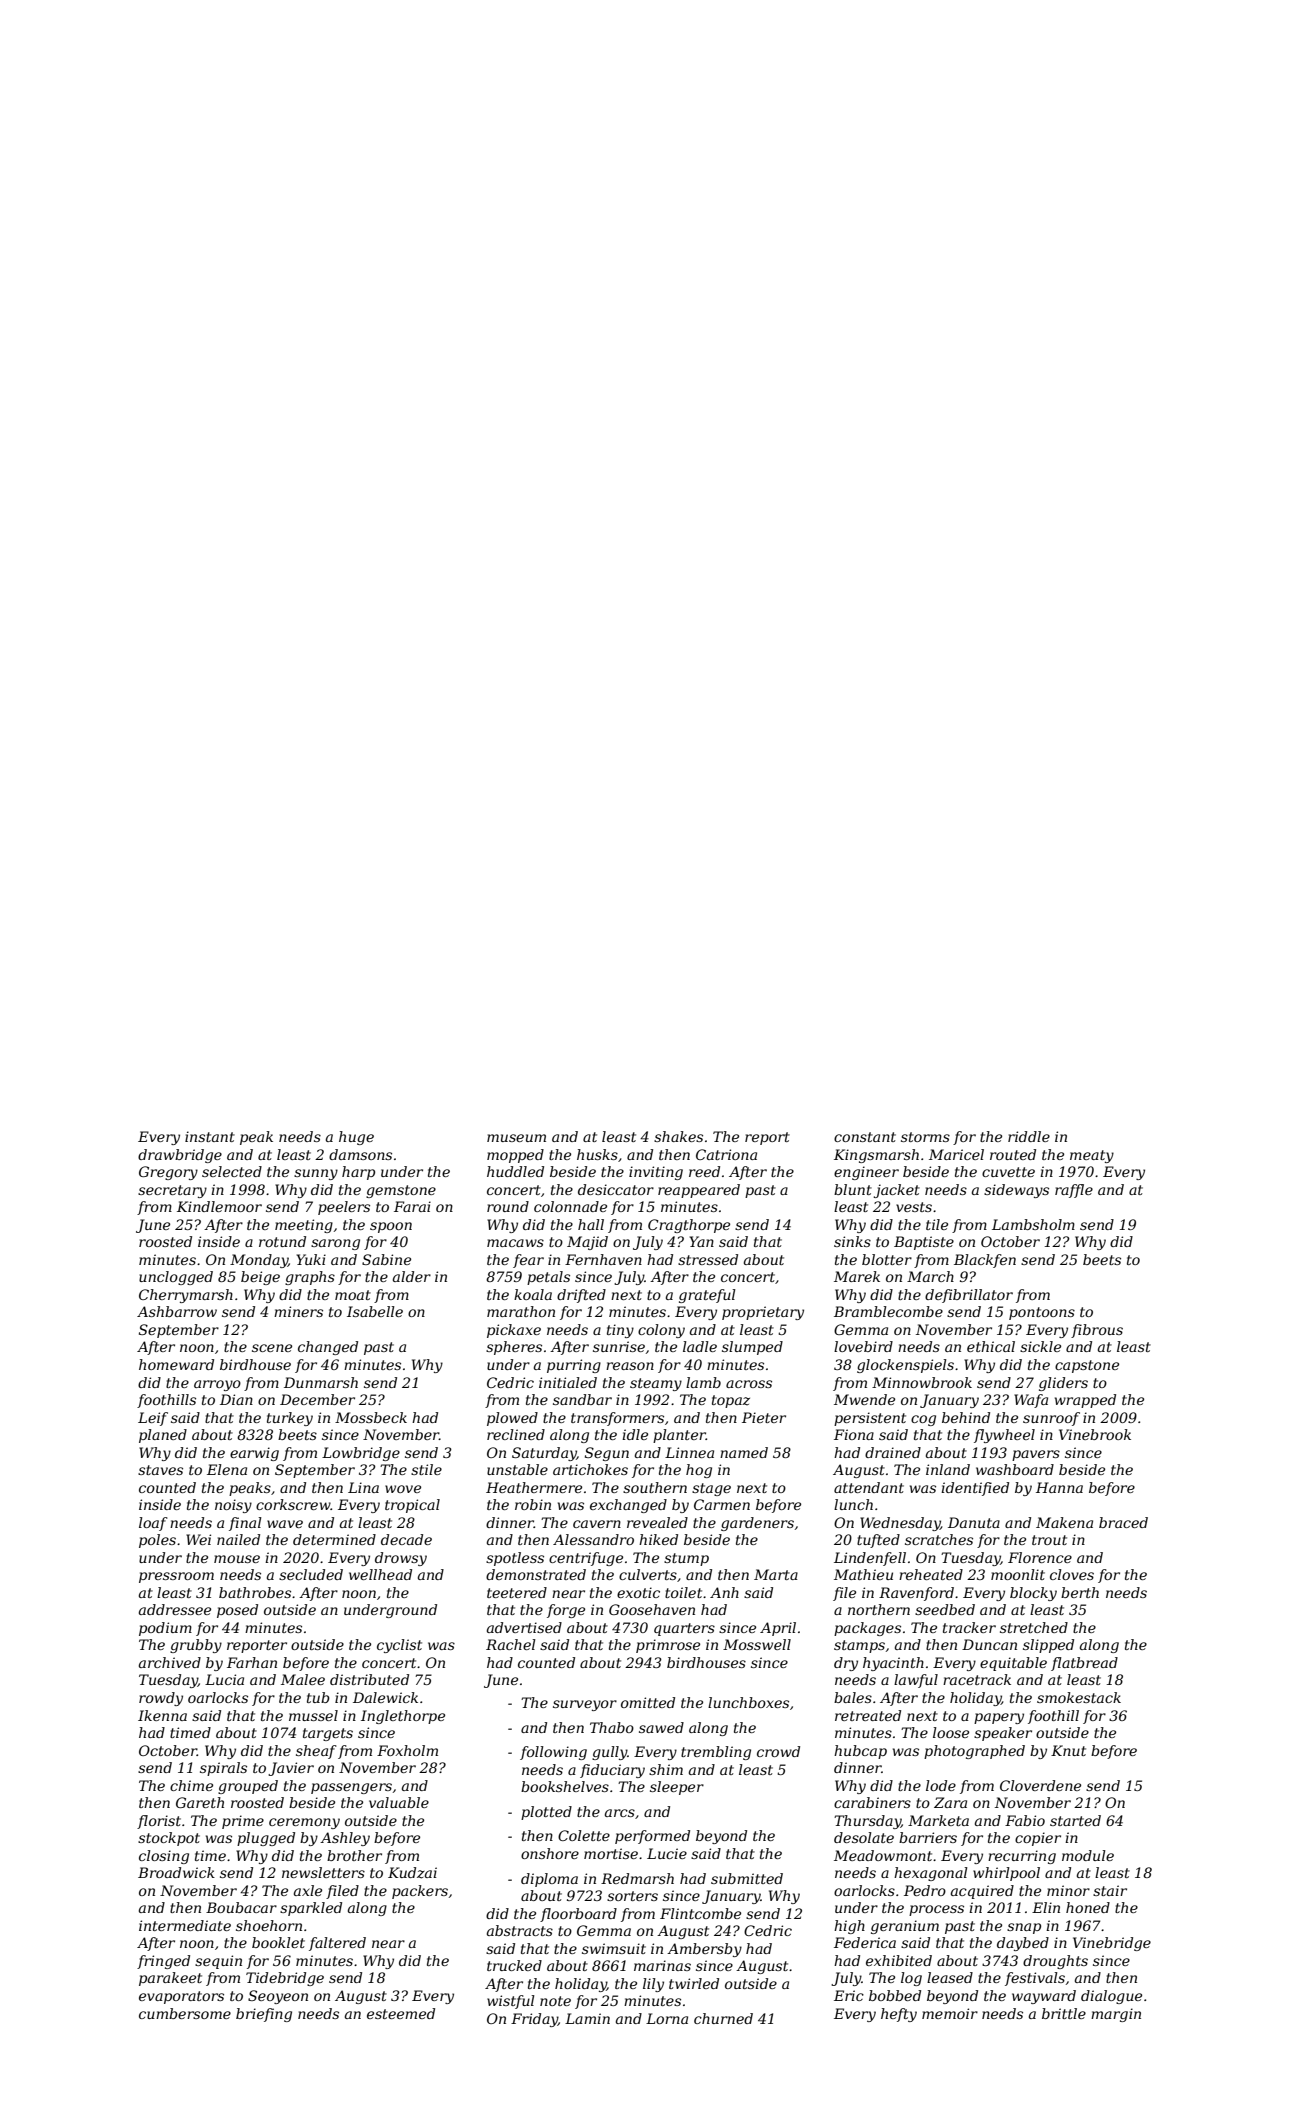 The image size is (1292, 2128). What do you see at coordinates (219, 1206) in the screenshot?
I see `Kindlemoor` at bounding box center [219, 1206].
